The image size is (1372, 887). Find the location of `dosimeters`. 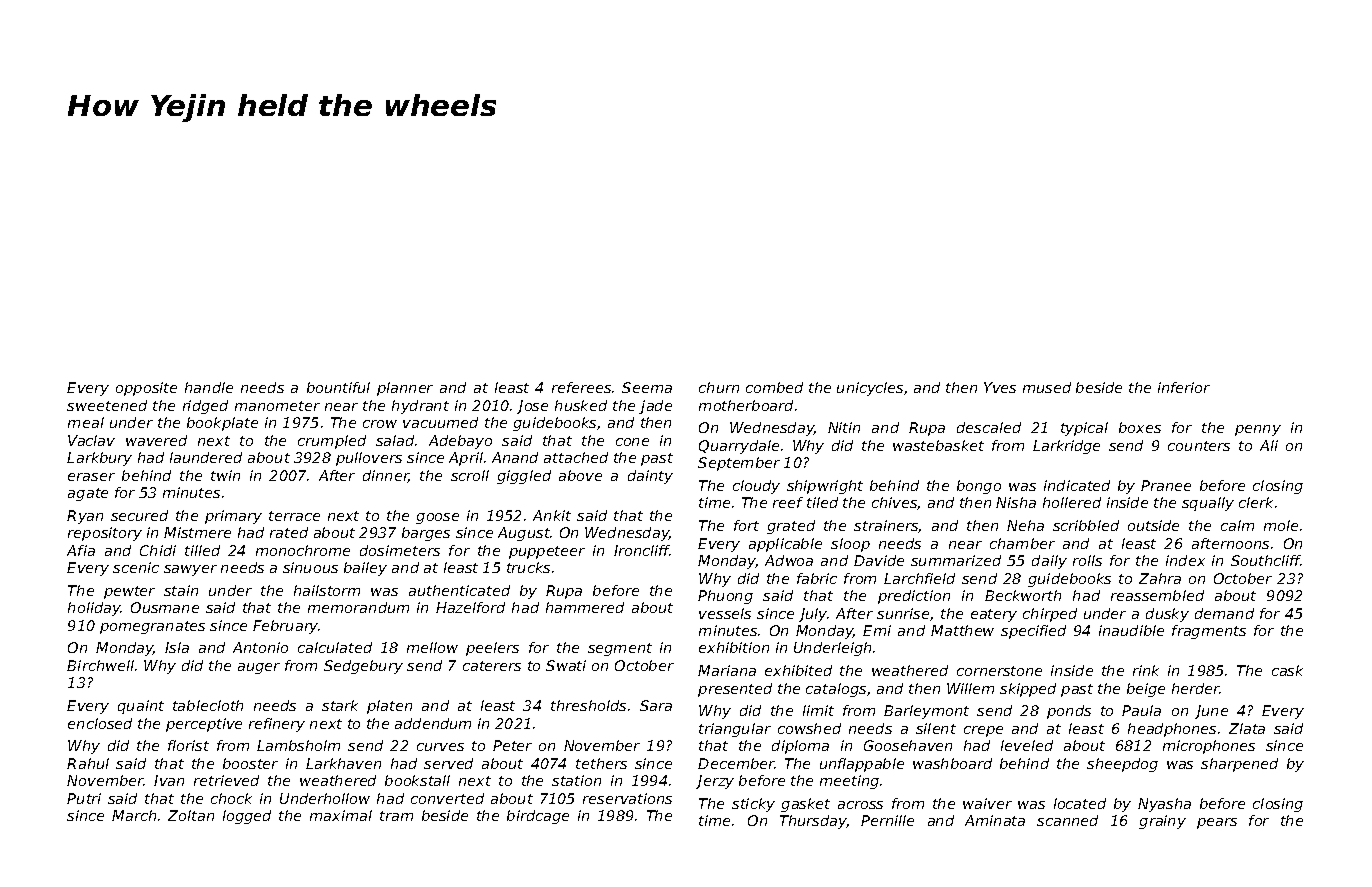

dosimeters is located at coordinates (400, 550).
